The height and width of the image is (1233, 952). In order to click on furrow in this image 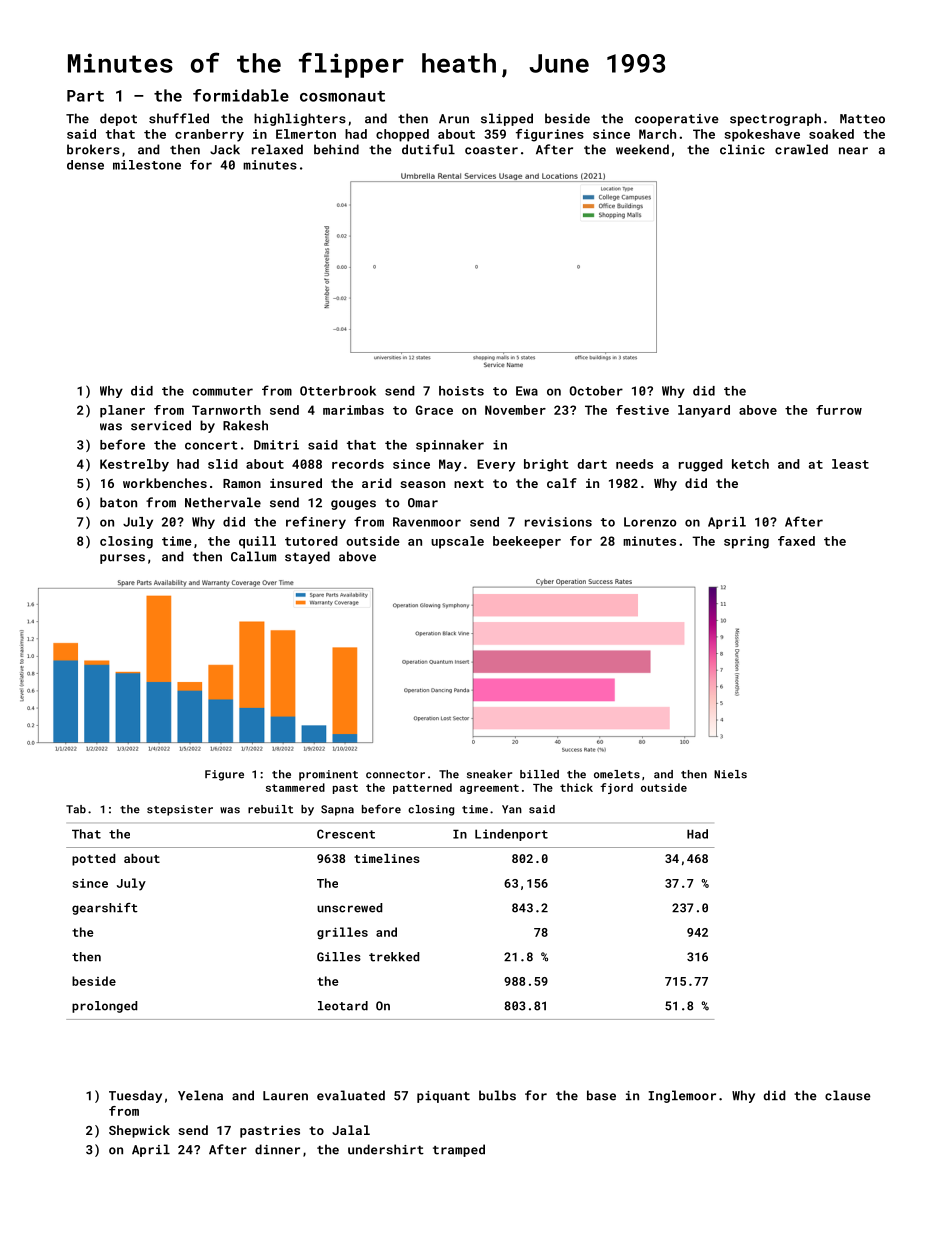, I will do `click(839, 410)`.
